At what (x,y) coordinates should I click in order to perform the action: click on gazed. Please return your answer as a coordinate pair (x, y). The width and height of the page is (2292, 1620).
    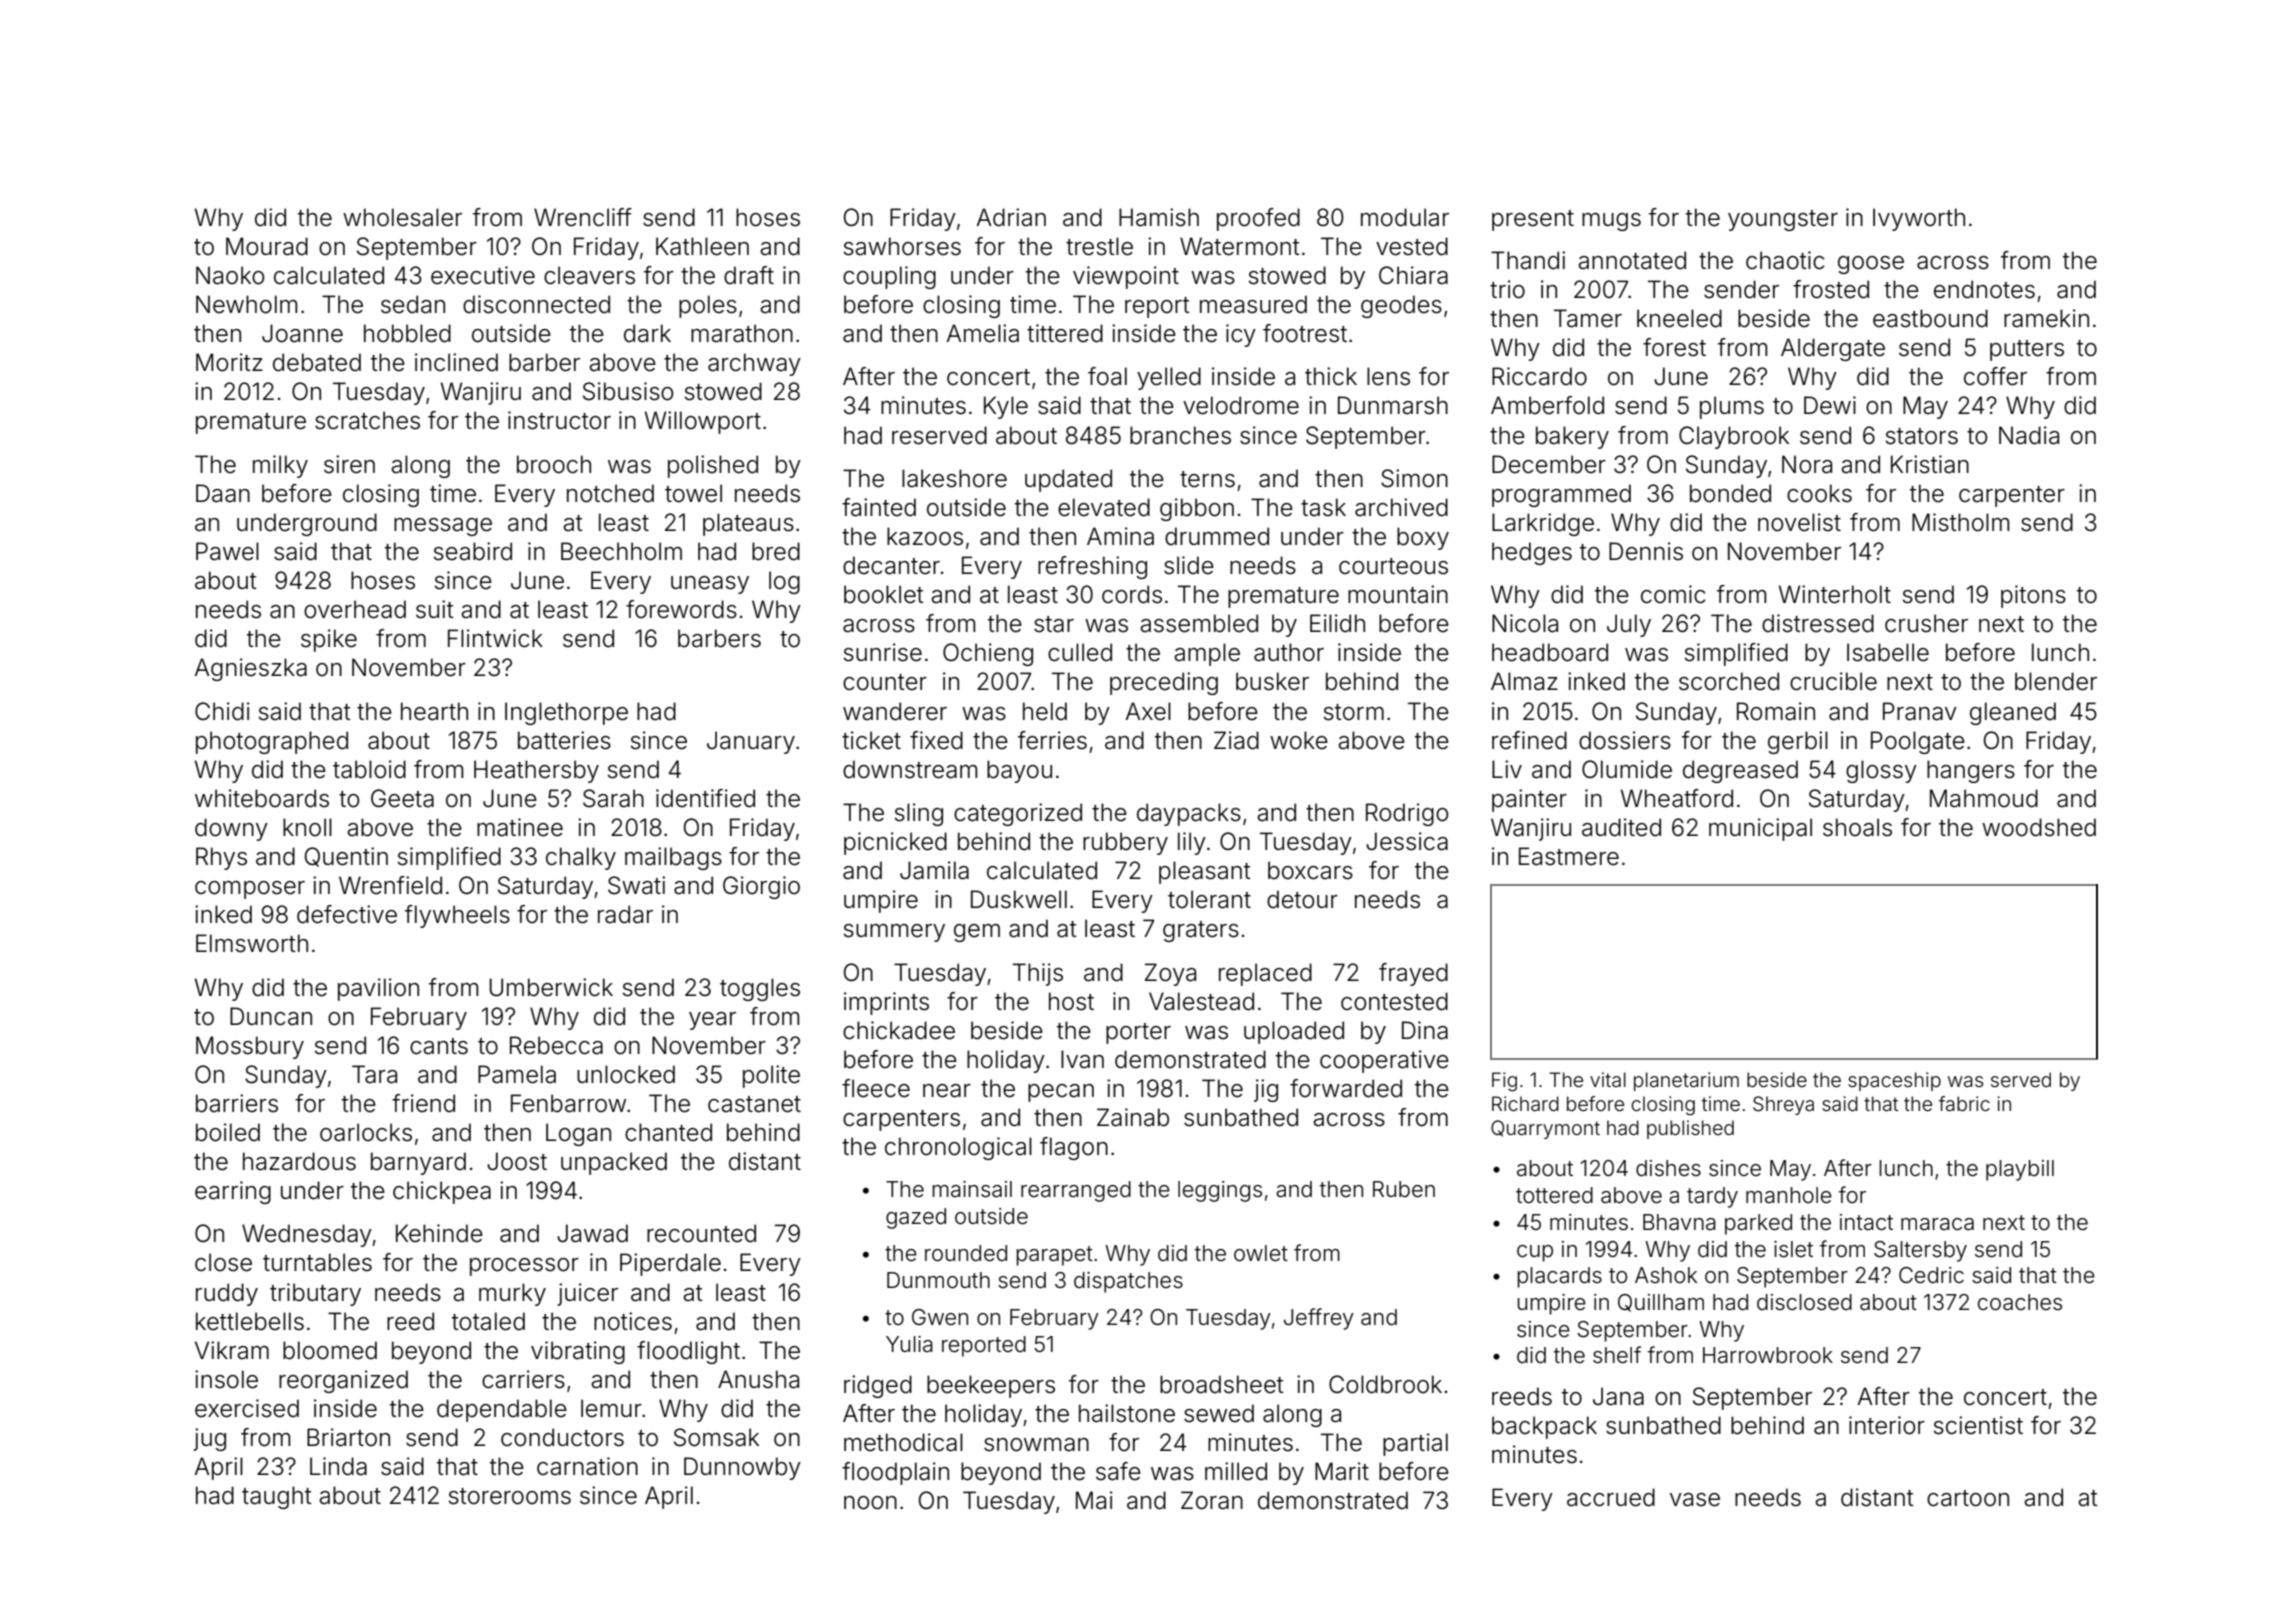
    Looking at the image, I should click on (916, 1218).
